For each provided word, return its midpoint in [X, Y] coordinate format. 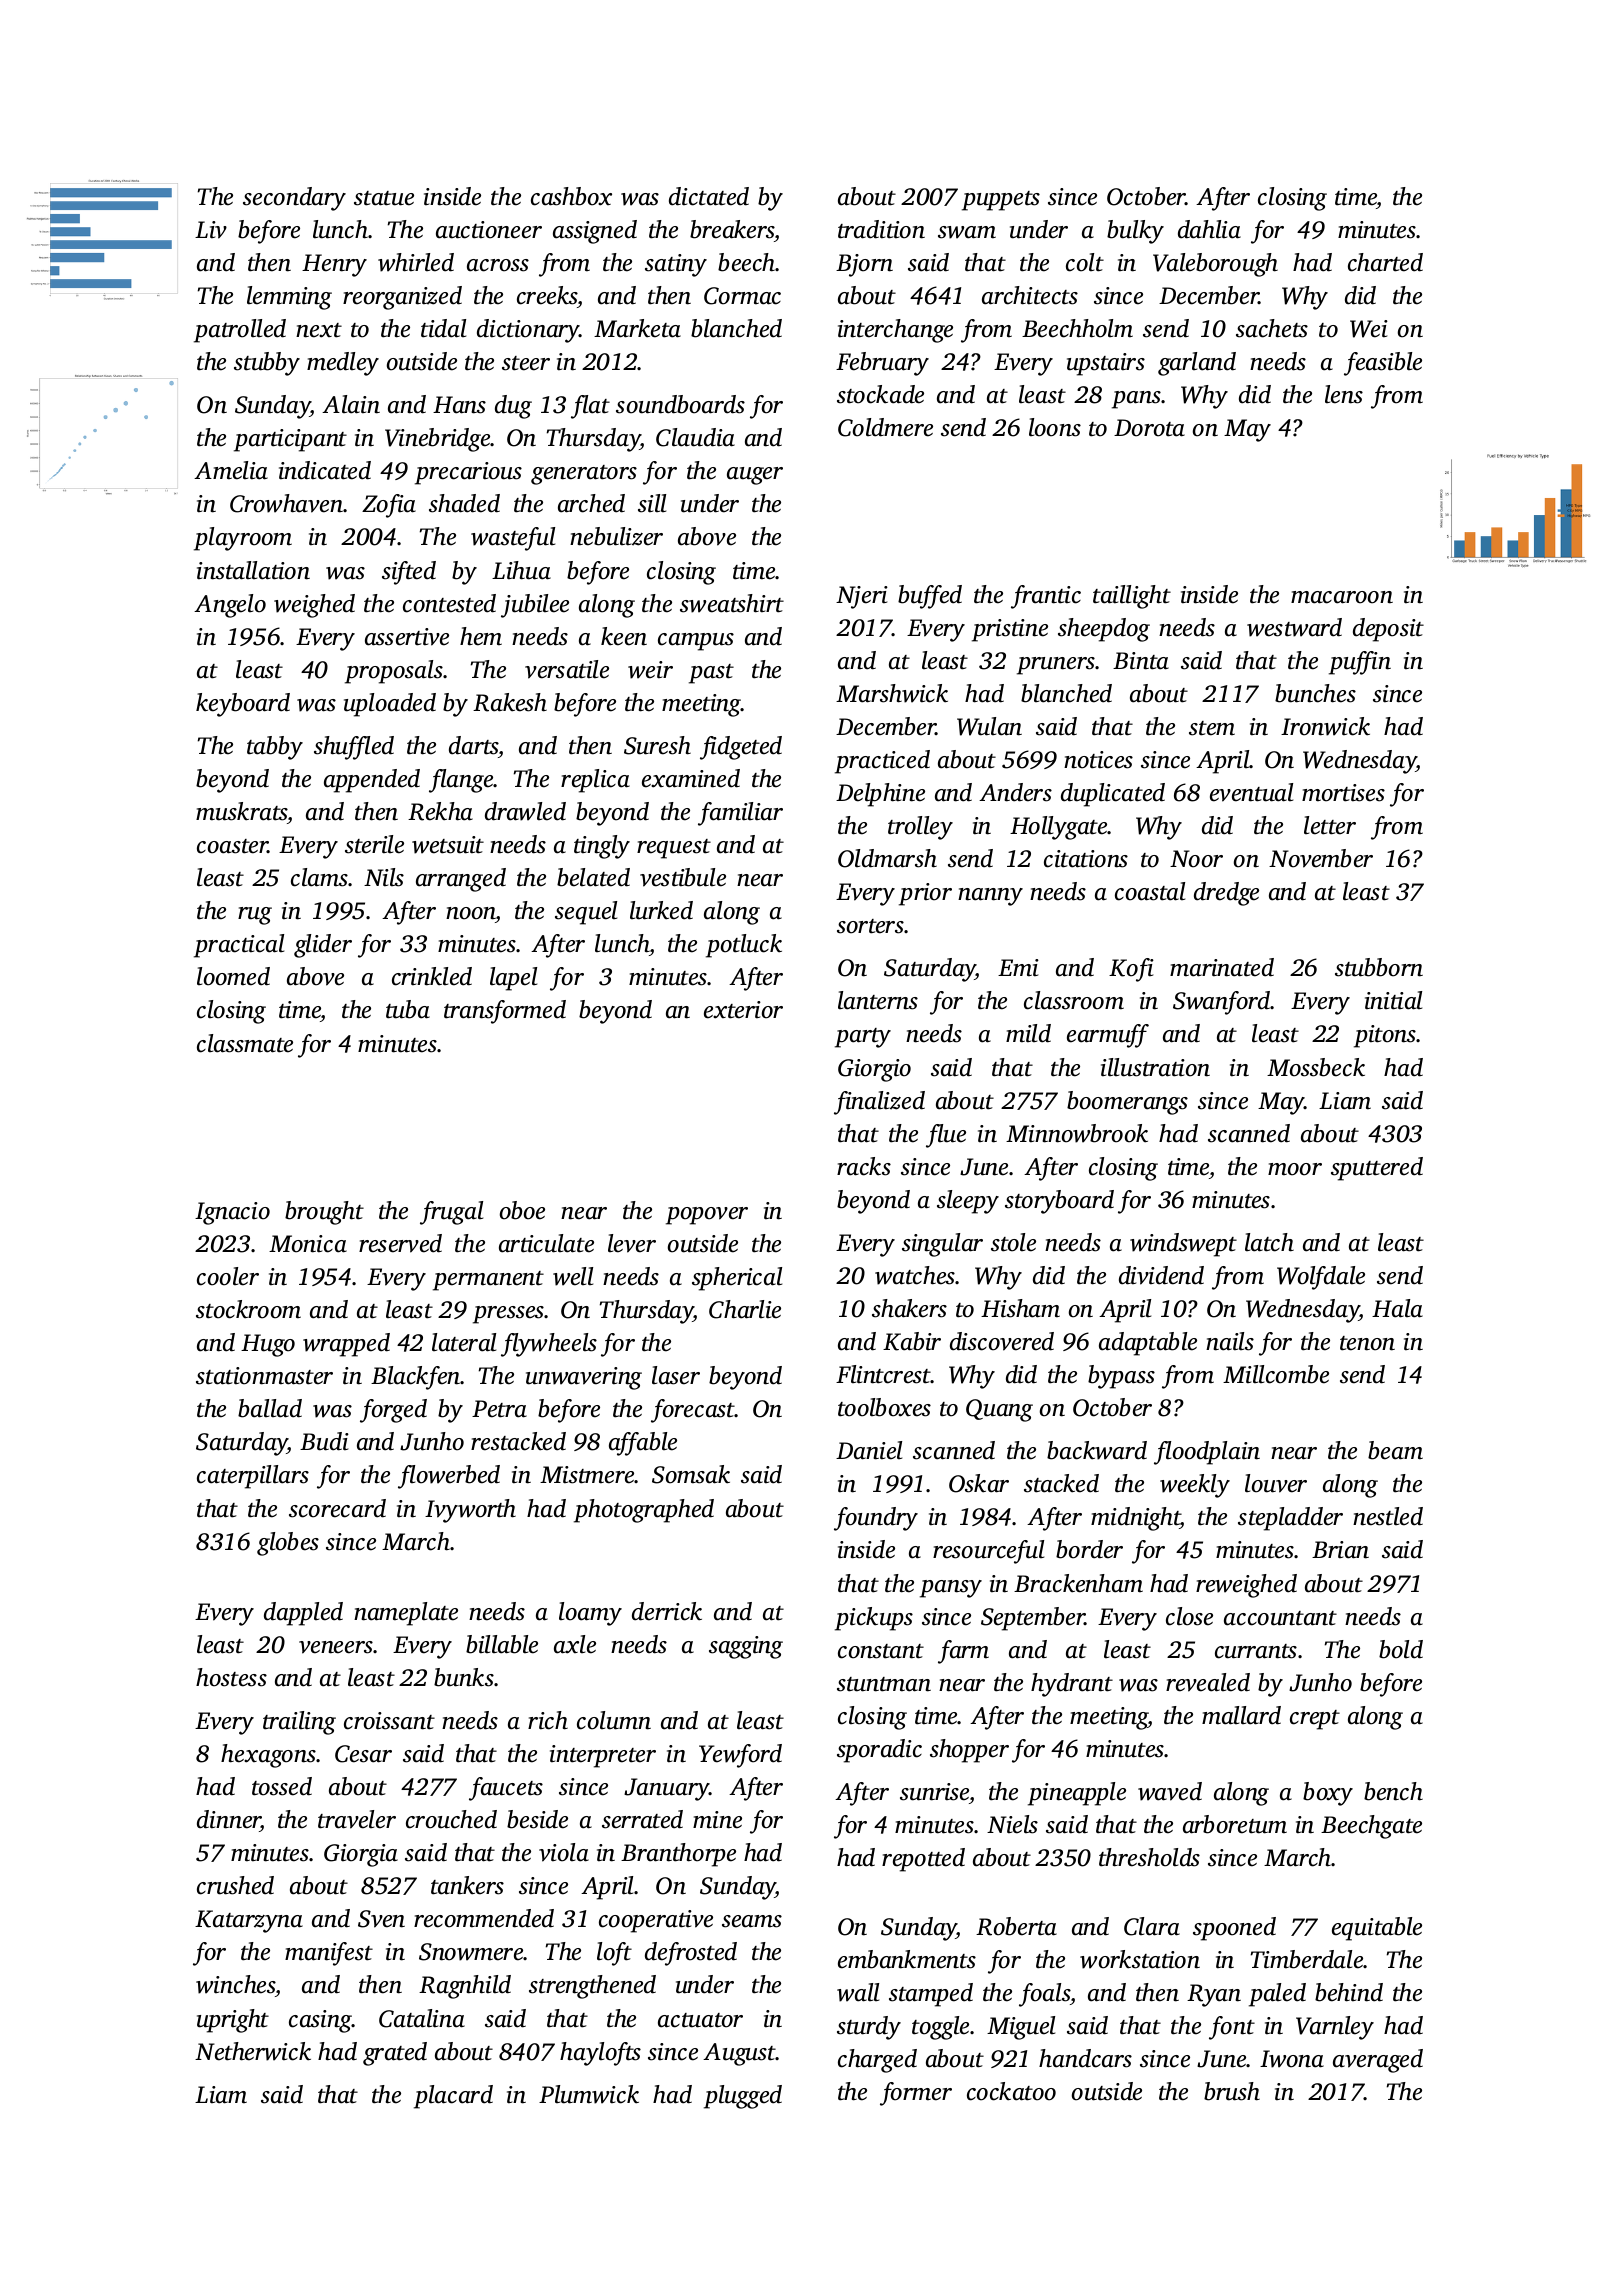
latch [1269, 1242]
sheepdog [1104, 630]
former [916, 2094]
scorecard [337, 1508]
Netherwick [253, 2051]
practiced [882, 762]
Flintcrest [883, 1374]
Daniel [869, 1450]
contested [449, 603]
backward [1097, 1450]
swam [967, 232]
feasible [1383, 364]
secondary [294, 199]
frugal [451, 1213]
